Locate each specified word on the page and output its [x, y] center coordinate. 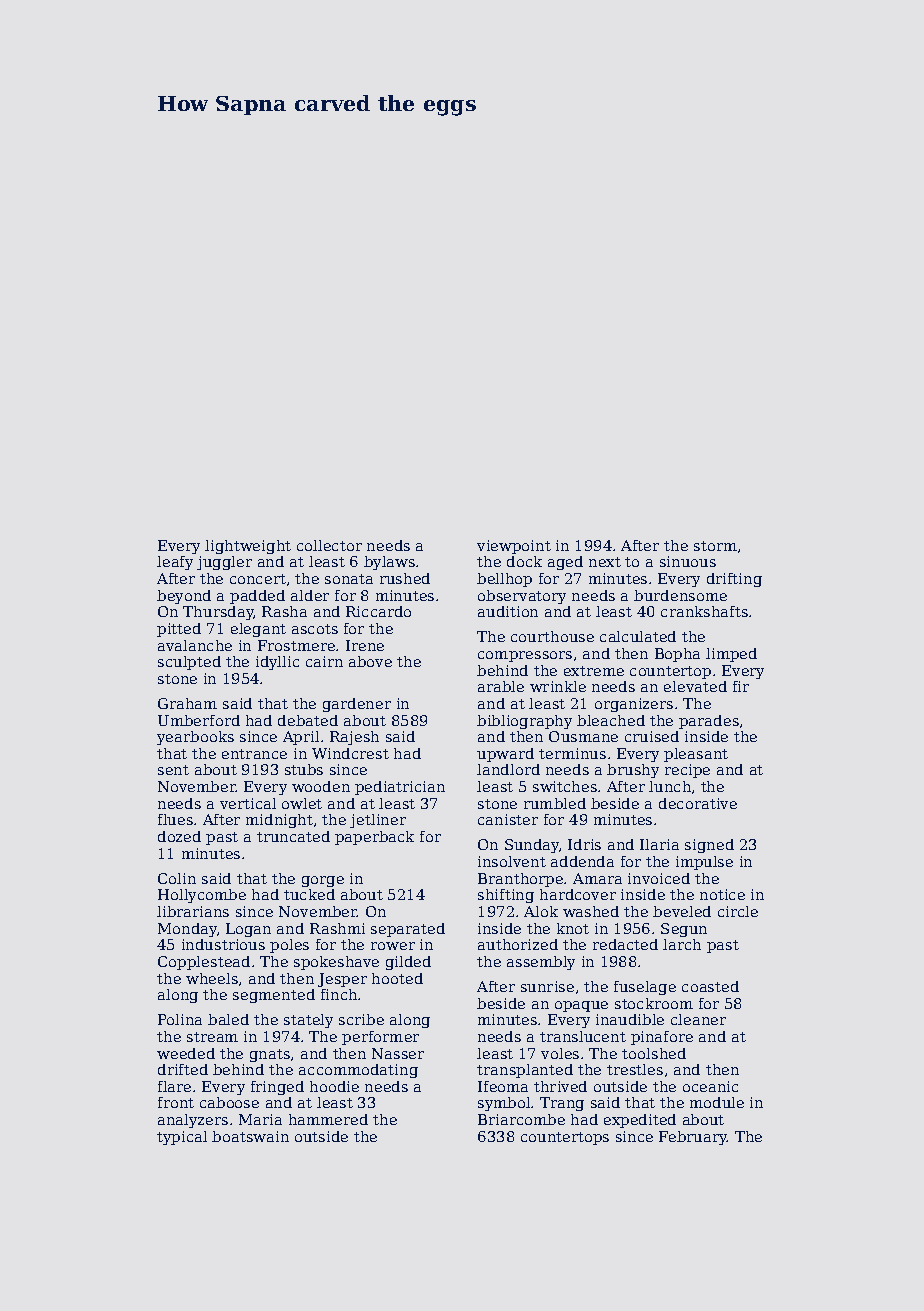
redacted [625, 944]
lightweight [248, 547]
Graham [187, 703]
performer [380, 1038]
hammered [328, 1119]
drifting [734, 580]
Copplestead [204, 963]
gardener [357, 705]
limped [731, 655]
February [693, 1138]
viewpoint [514, 547]
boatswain [250, 1136]
